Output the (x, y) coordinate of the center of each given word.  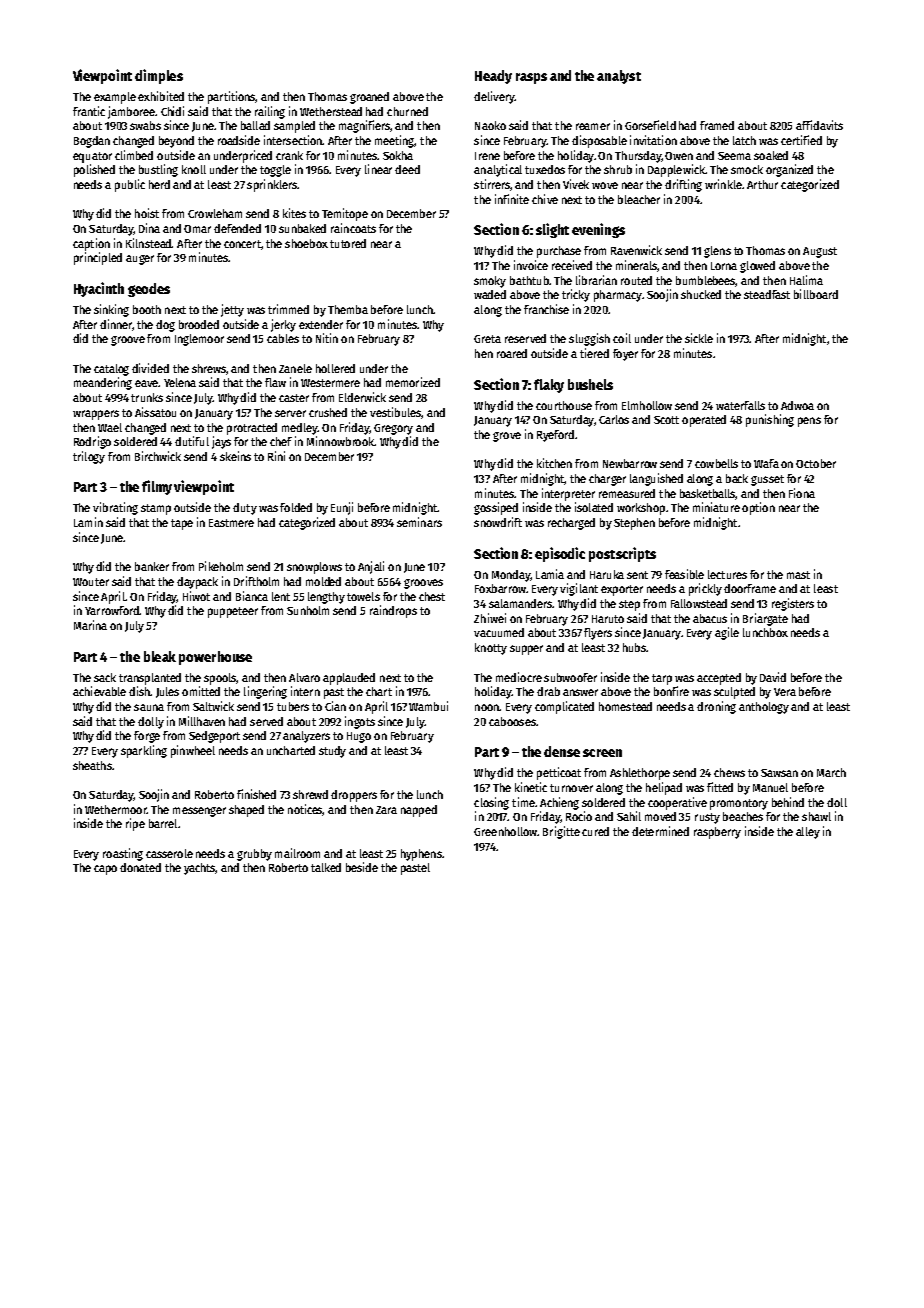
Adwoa (797, 405)
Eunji (342, 508)
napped (419, 811)
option (758, 508)
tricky (576, 295)
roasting (123, 854)
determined (660, 831)
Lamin (88, 522)
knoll (194, 169)
